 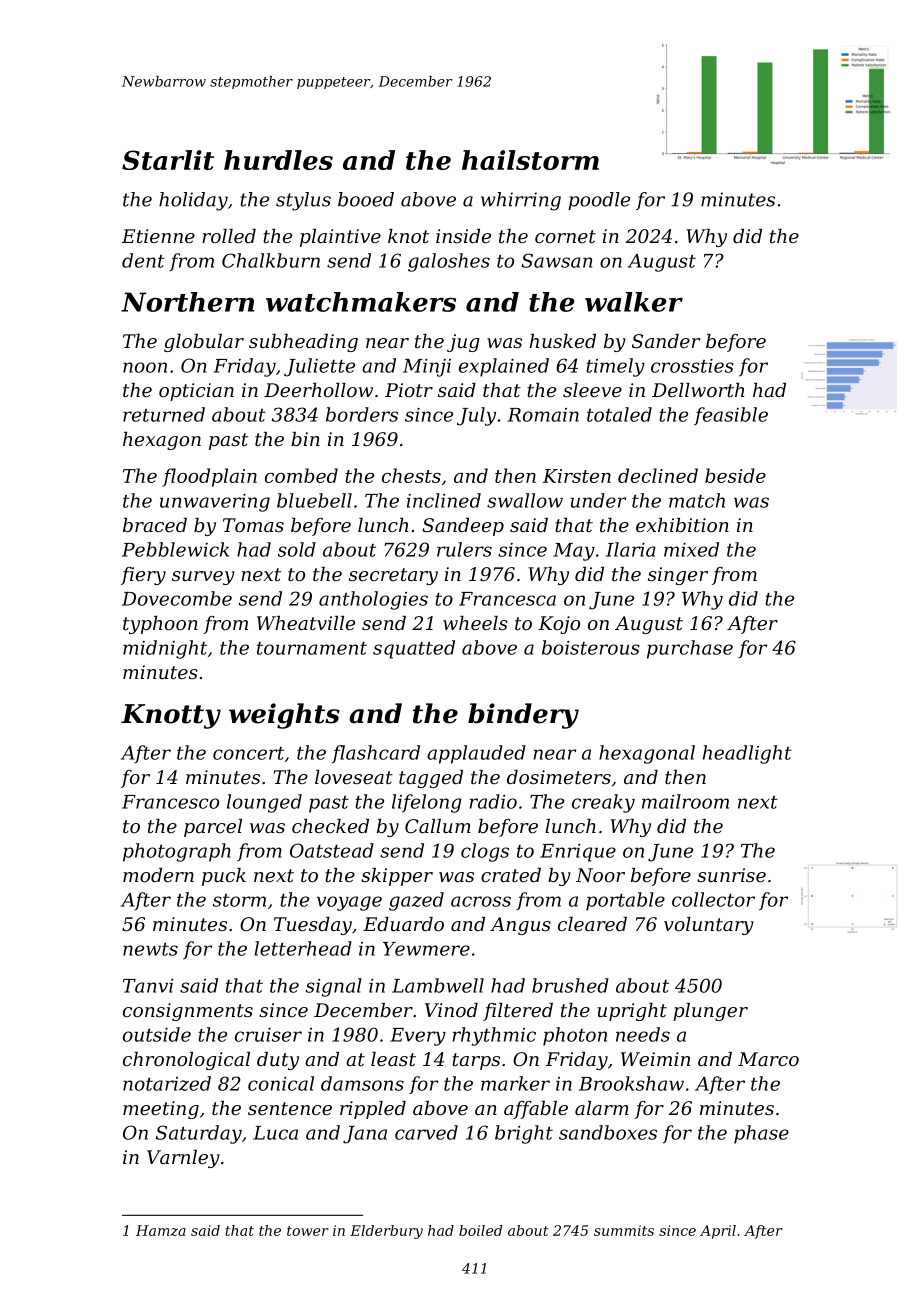 What do you see at coordinates (709, 926) in the screenshot?
I see `voluntary` at bounding box center [709, 926].
